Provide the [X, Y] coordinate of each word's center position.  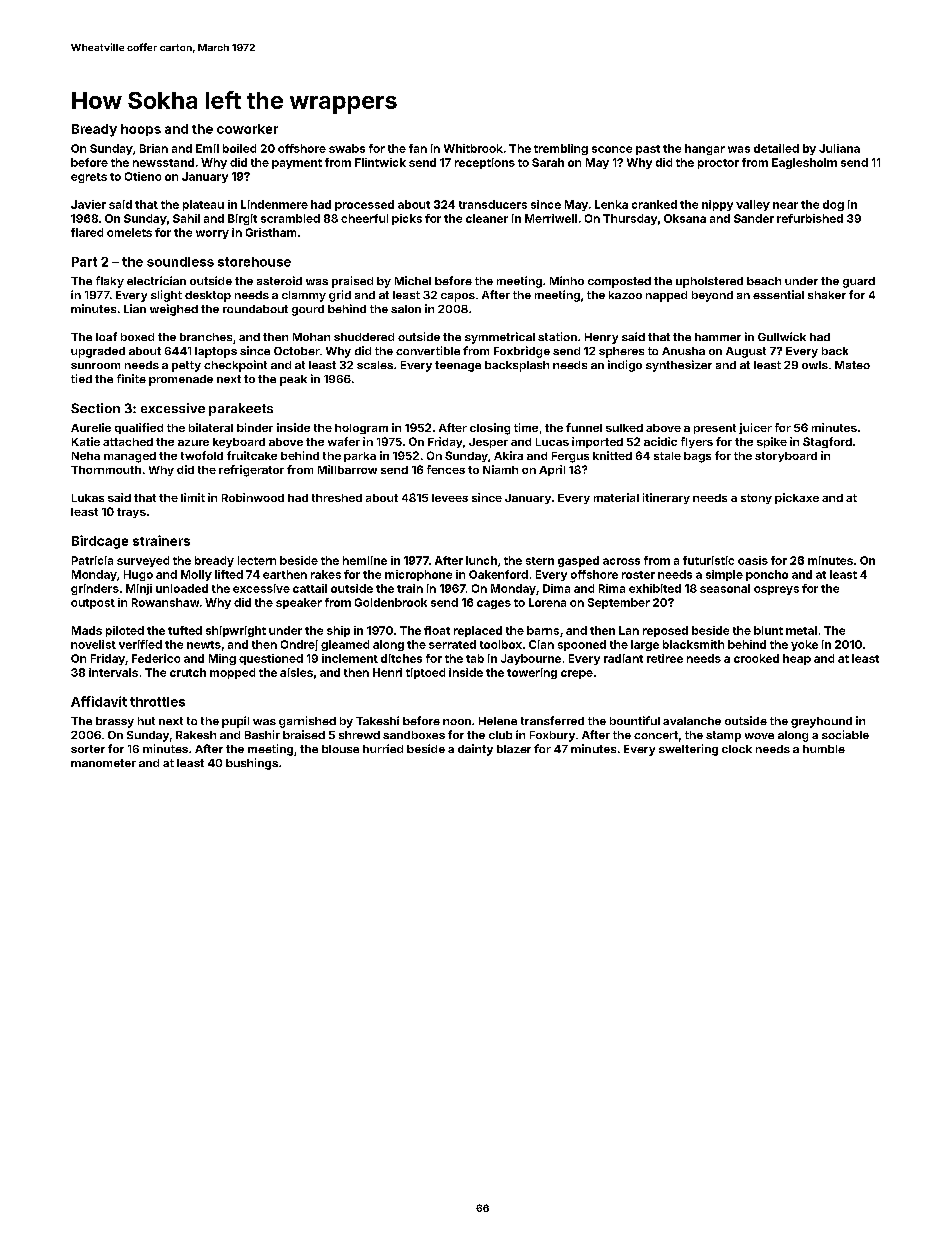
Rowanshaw [165, 602]
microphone [418, 575]
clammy [304, 296]
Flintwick [380, 162]
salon [406, 309]
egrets [89, 178]
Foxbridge [522, 352]
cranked [654, 204]
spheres [621, 352]
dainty [475, 750]
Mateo [852, 365]
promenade [181, 380]
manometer [103, 763]
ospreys [776, 590]
